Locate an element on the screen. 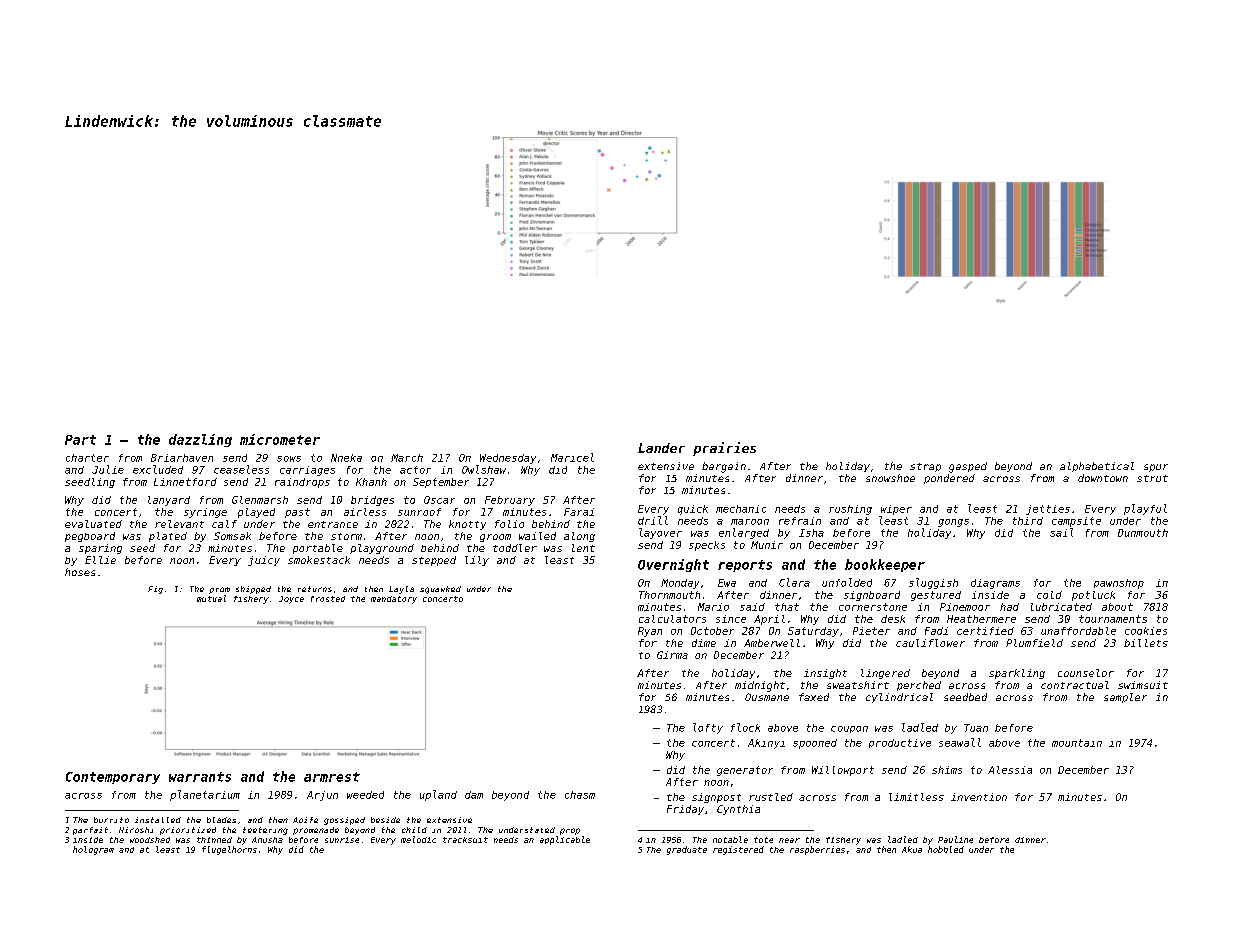  Part is located at coordinates (80, 440).
